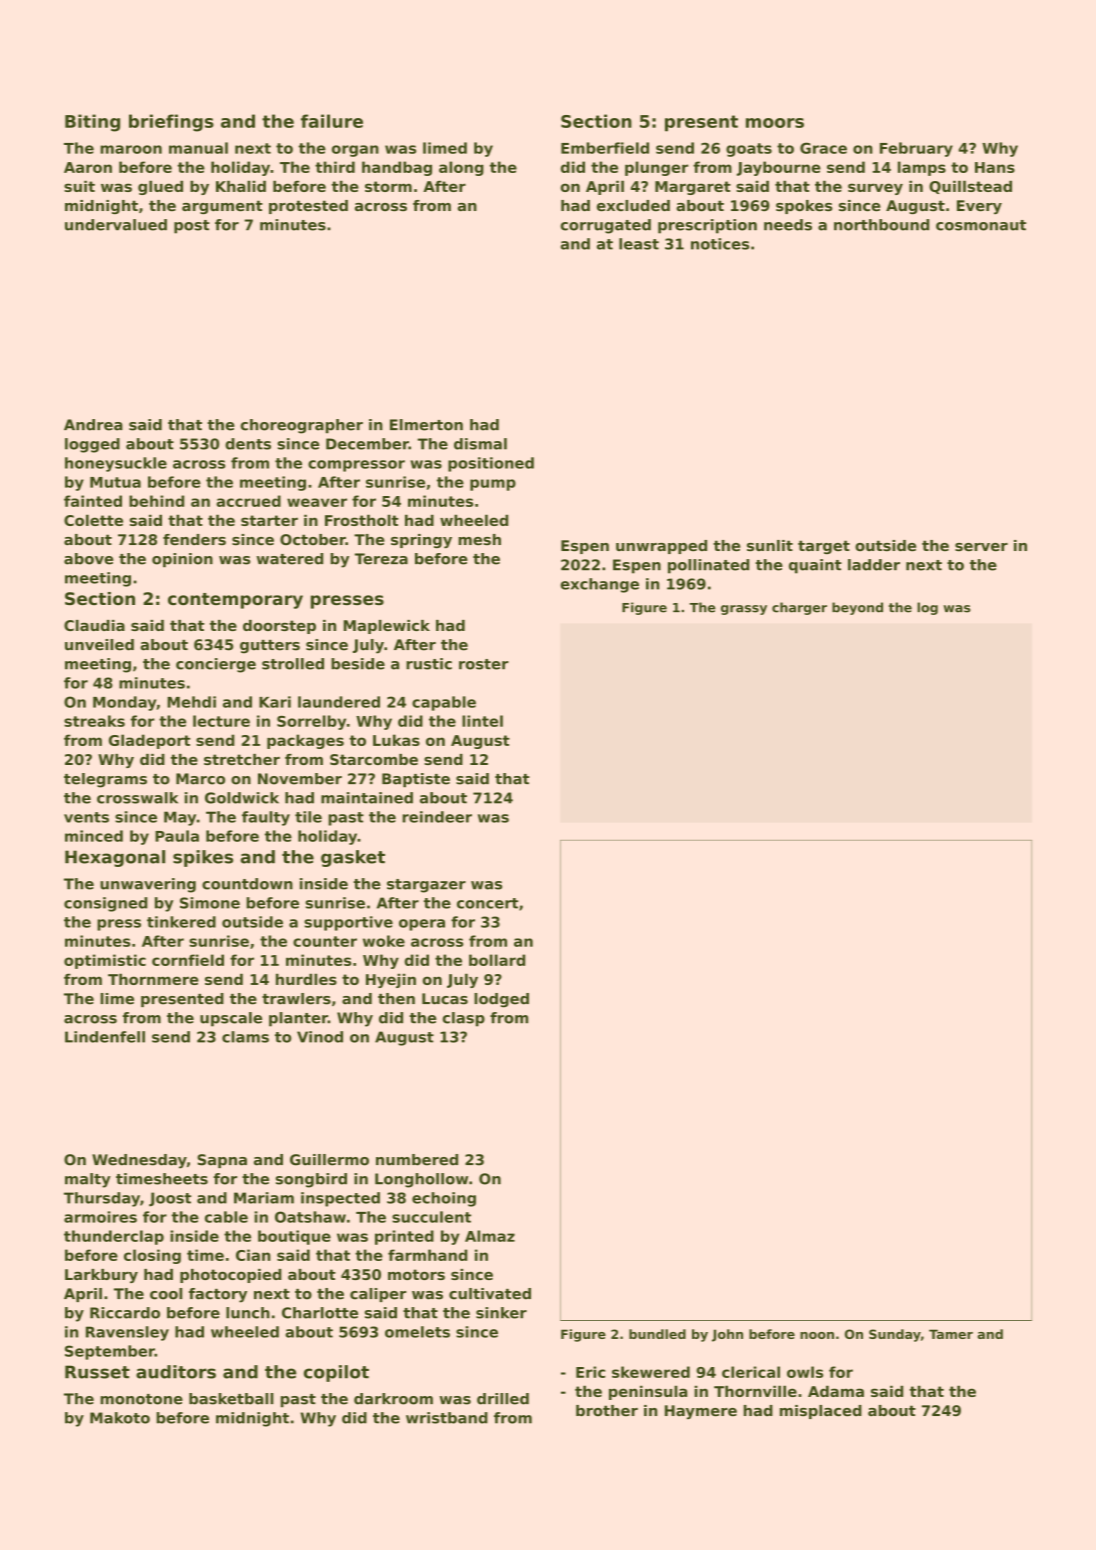 This image has height=1550, width=1096. Describe the element at coordinates (116, 225) in the image. I see `undervalued` at that location.
